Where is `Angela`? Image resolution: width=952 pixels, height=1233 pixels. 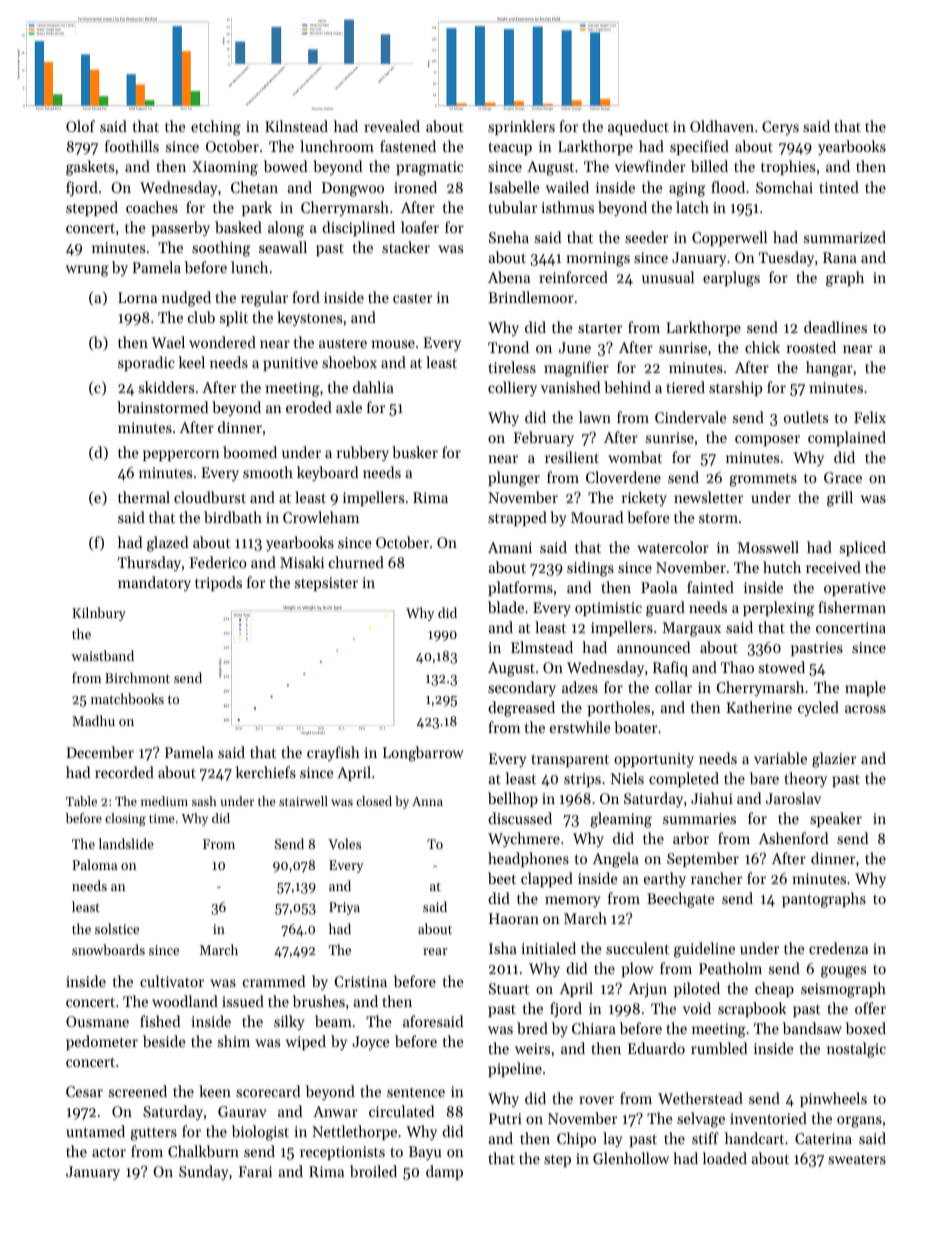 Angela is located at coordinates (615, 860).
